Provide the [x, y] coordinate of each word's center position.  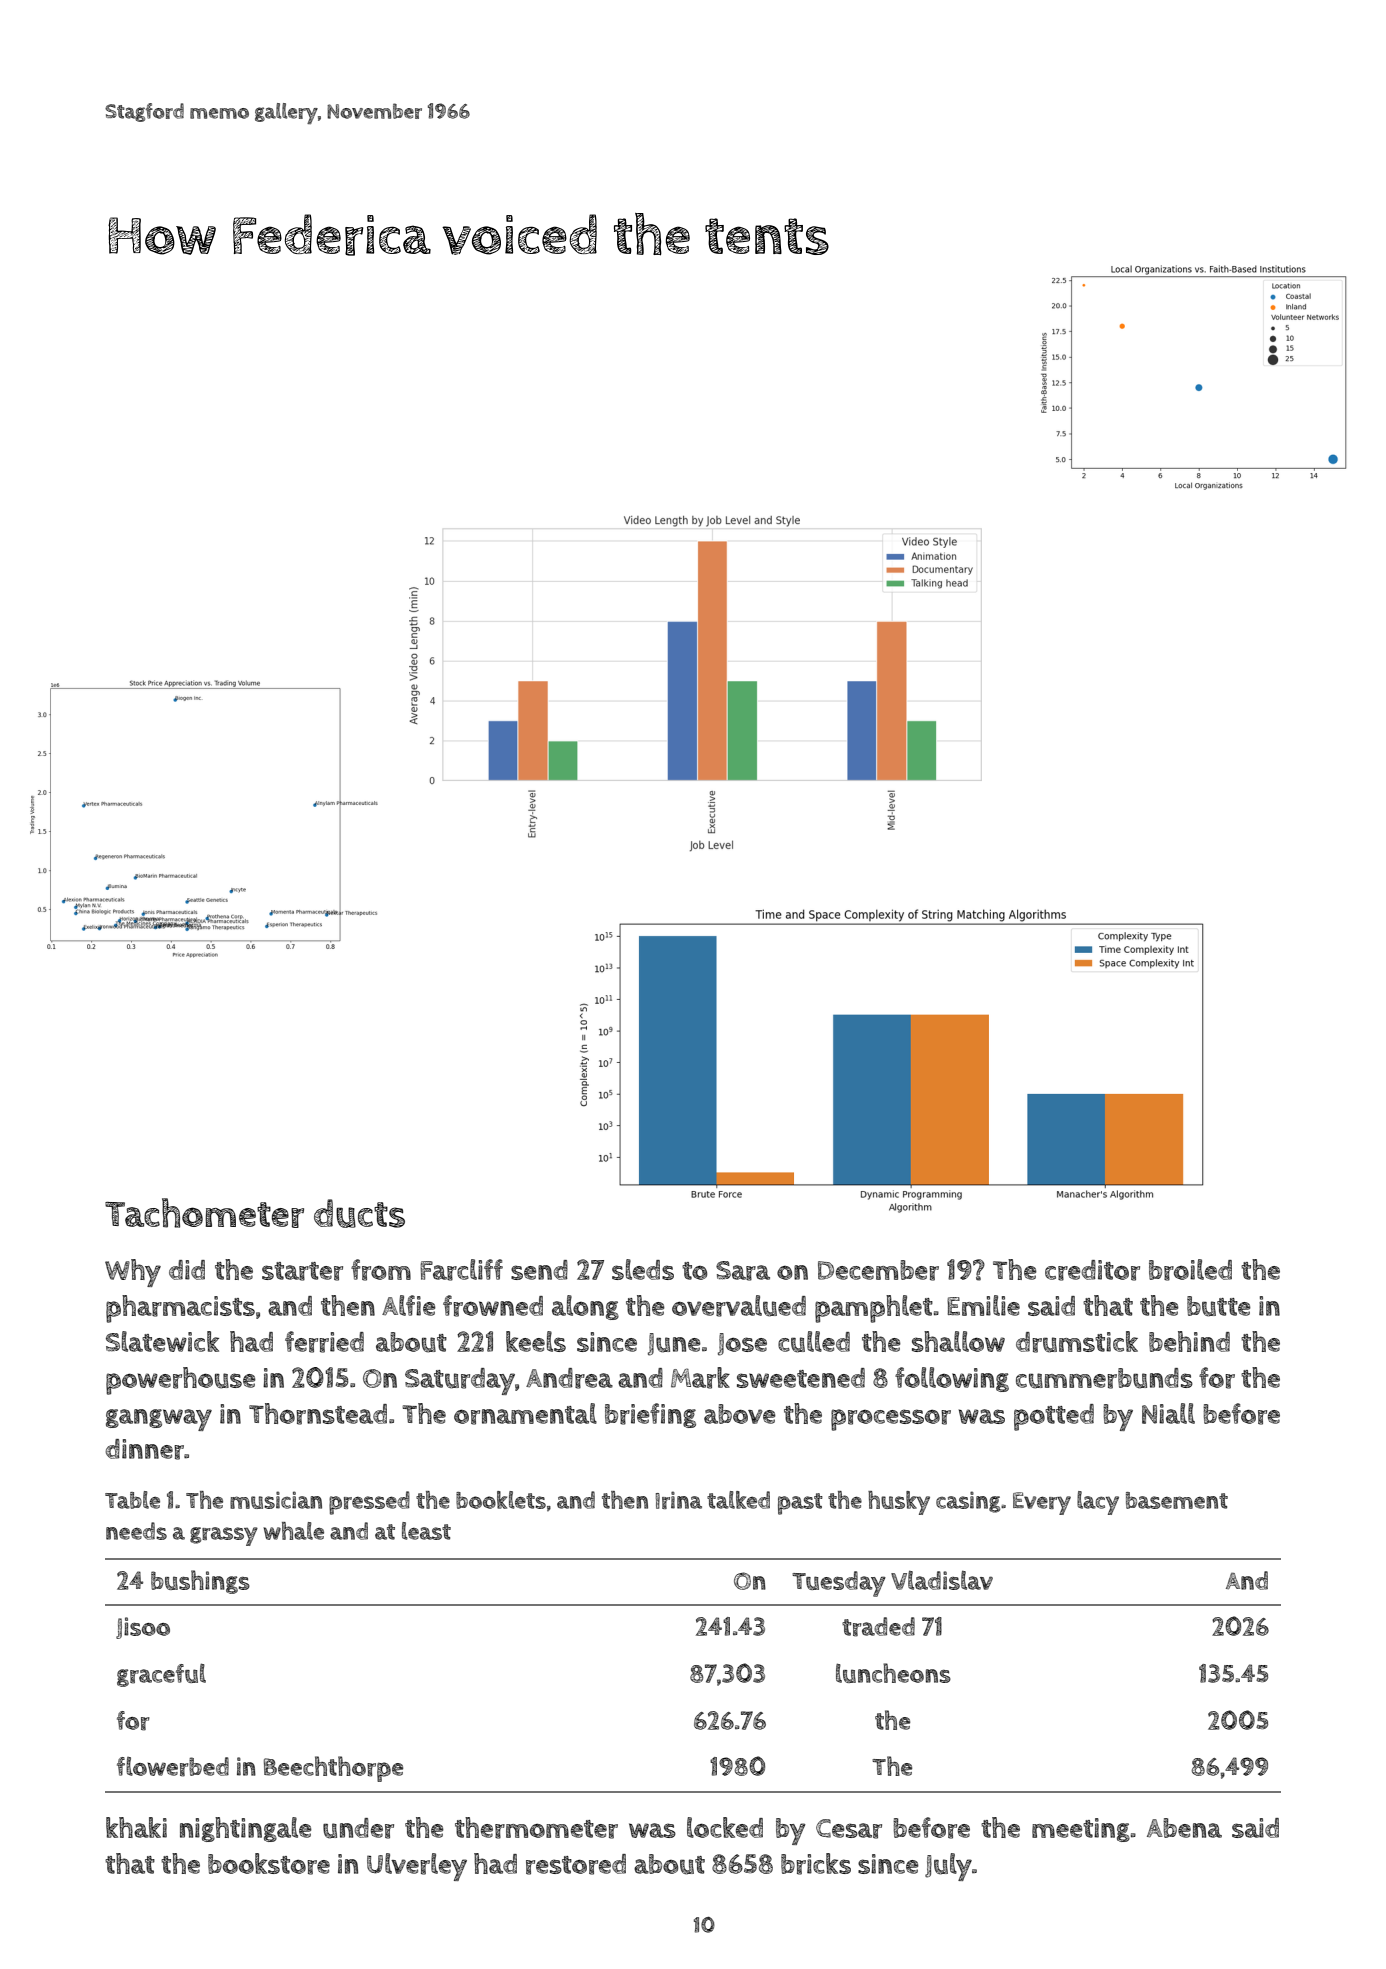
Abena [1184, 1828]
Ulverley [417, 1867]
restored [576, 1864]
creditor [1092, 1270]
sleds [643, 1269]
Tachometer [204, 1213]
